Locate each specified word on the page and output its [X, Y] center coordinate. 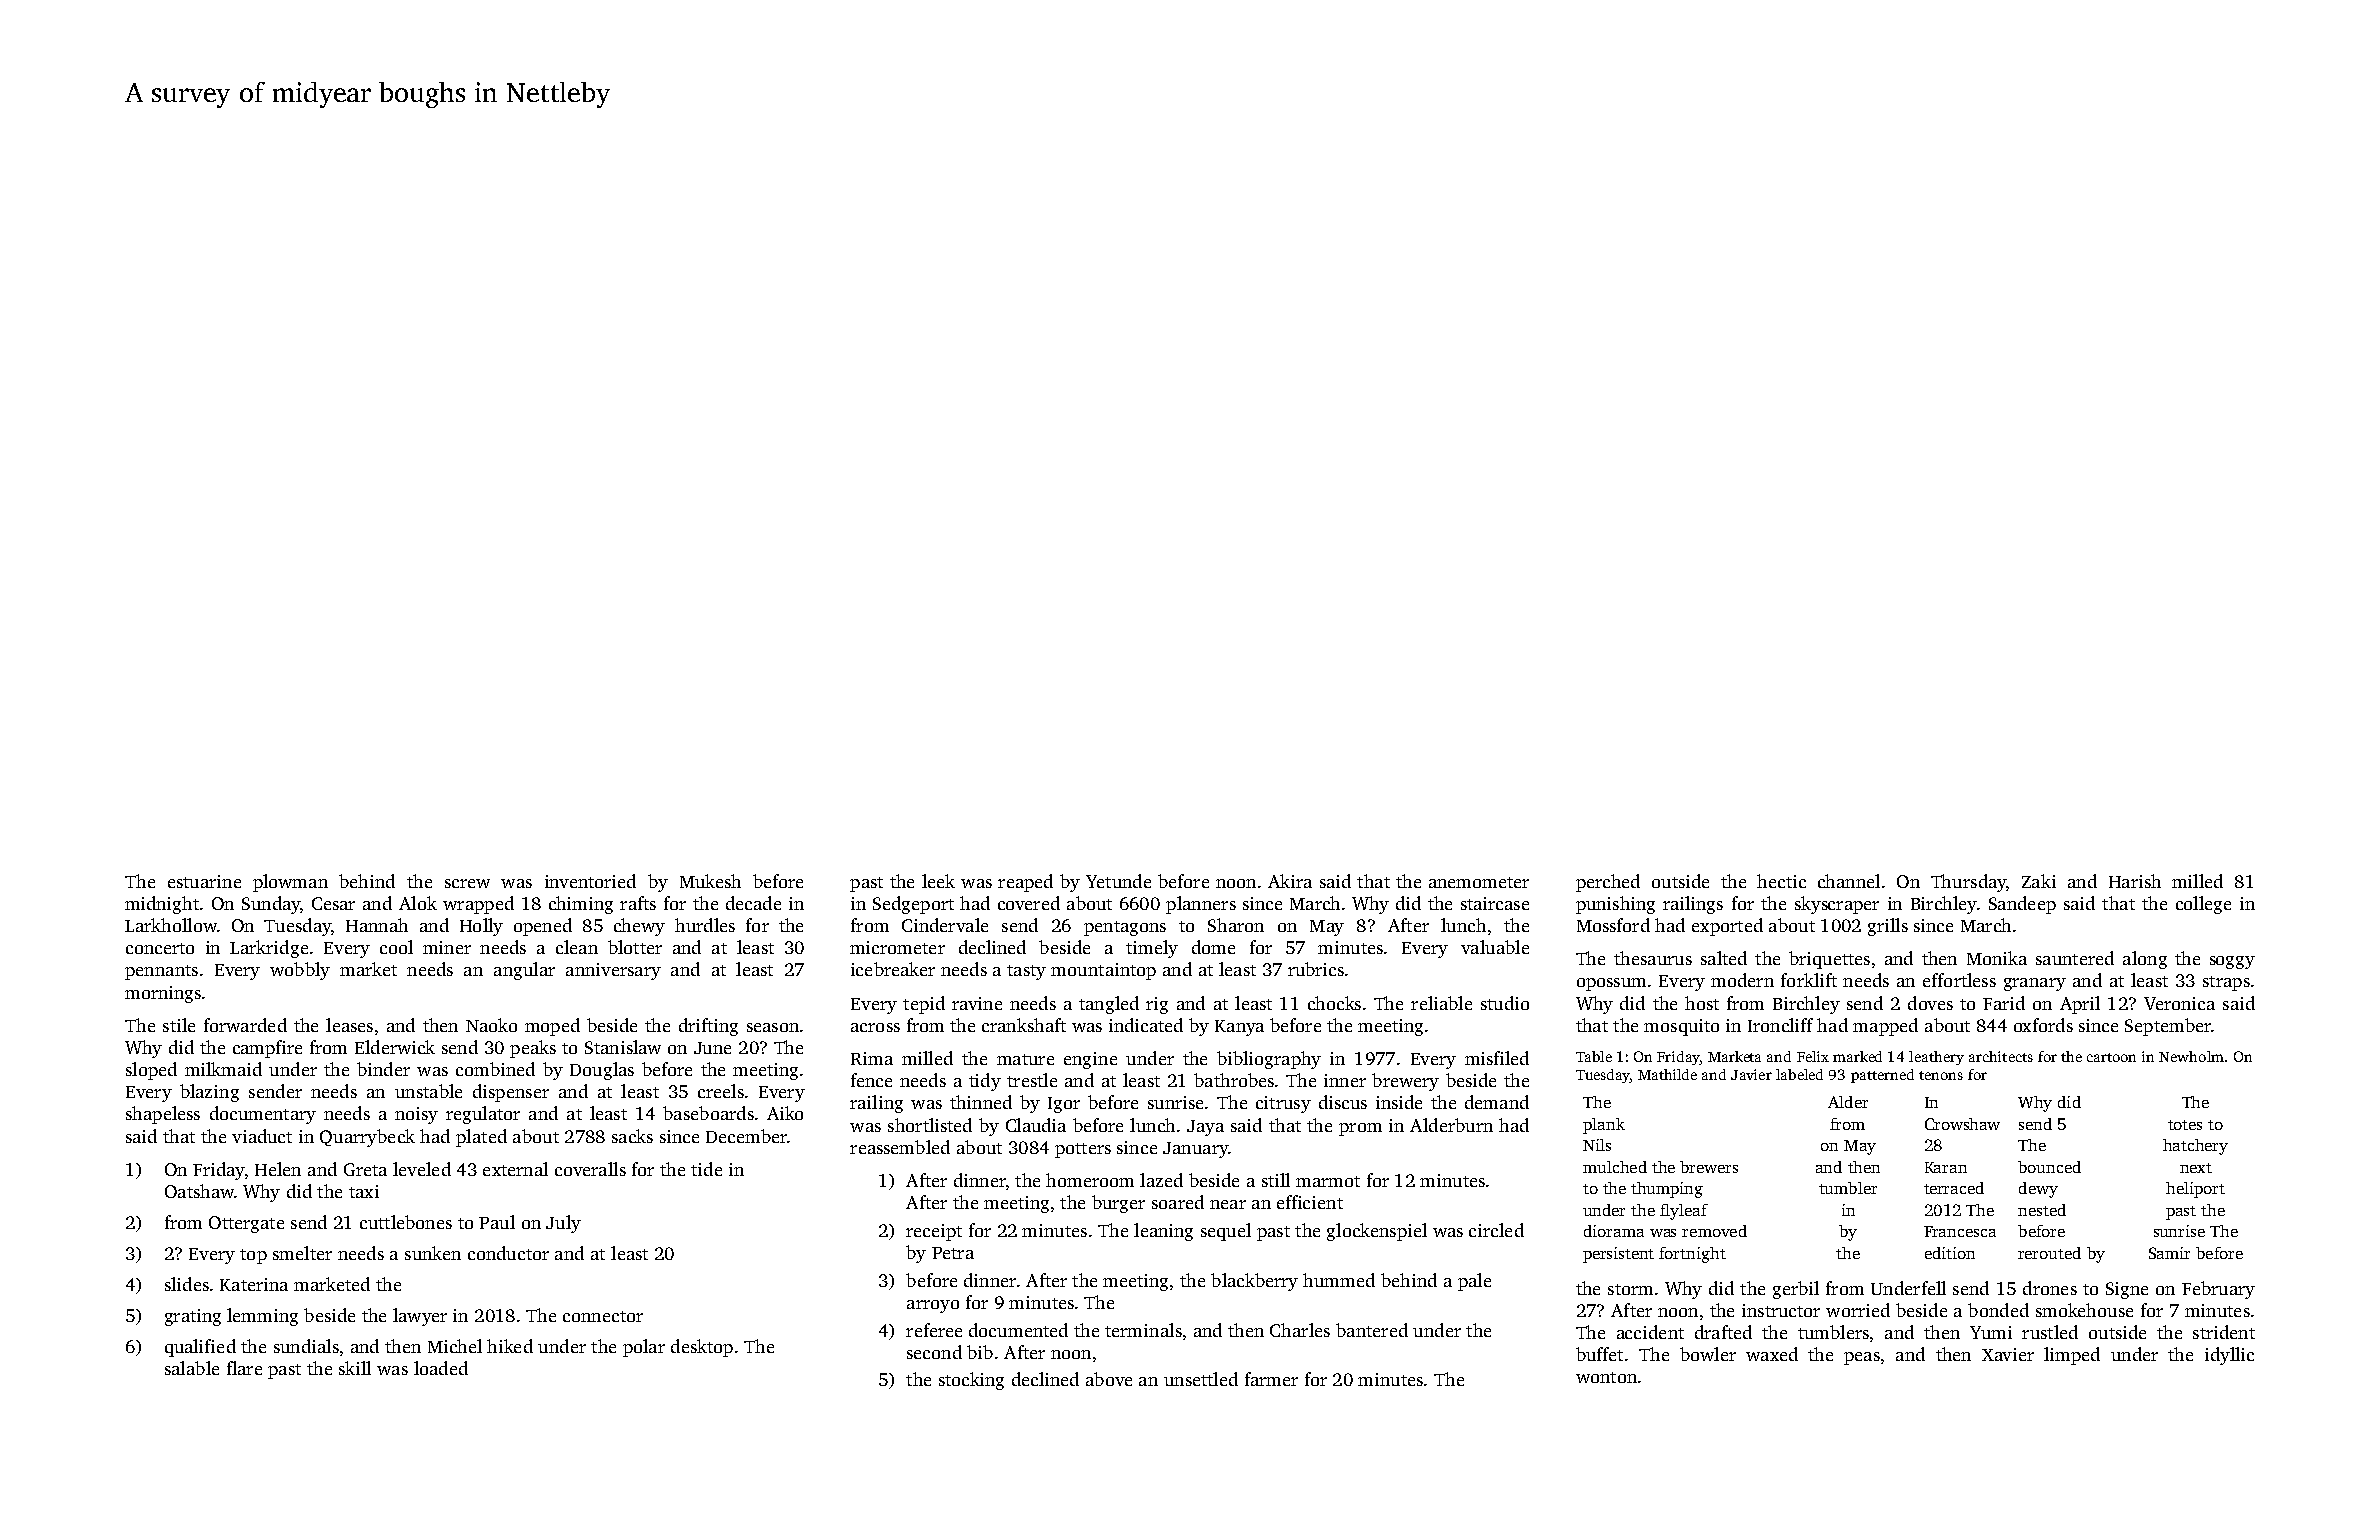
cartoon [2111, 1057]
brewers [1709, 1167]
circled [1496, 1230]
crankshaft [1024, 1025]
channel [1849, 881]
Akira [1290, 881]
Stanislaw [623, 1047]
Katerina [254, 1284]
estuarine [204, 881]
